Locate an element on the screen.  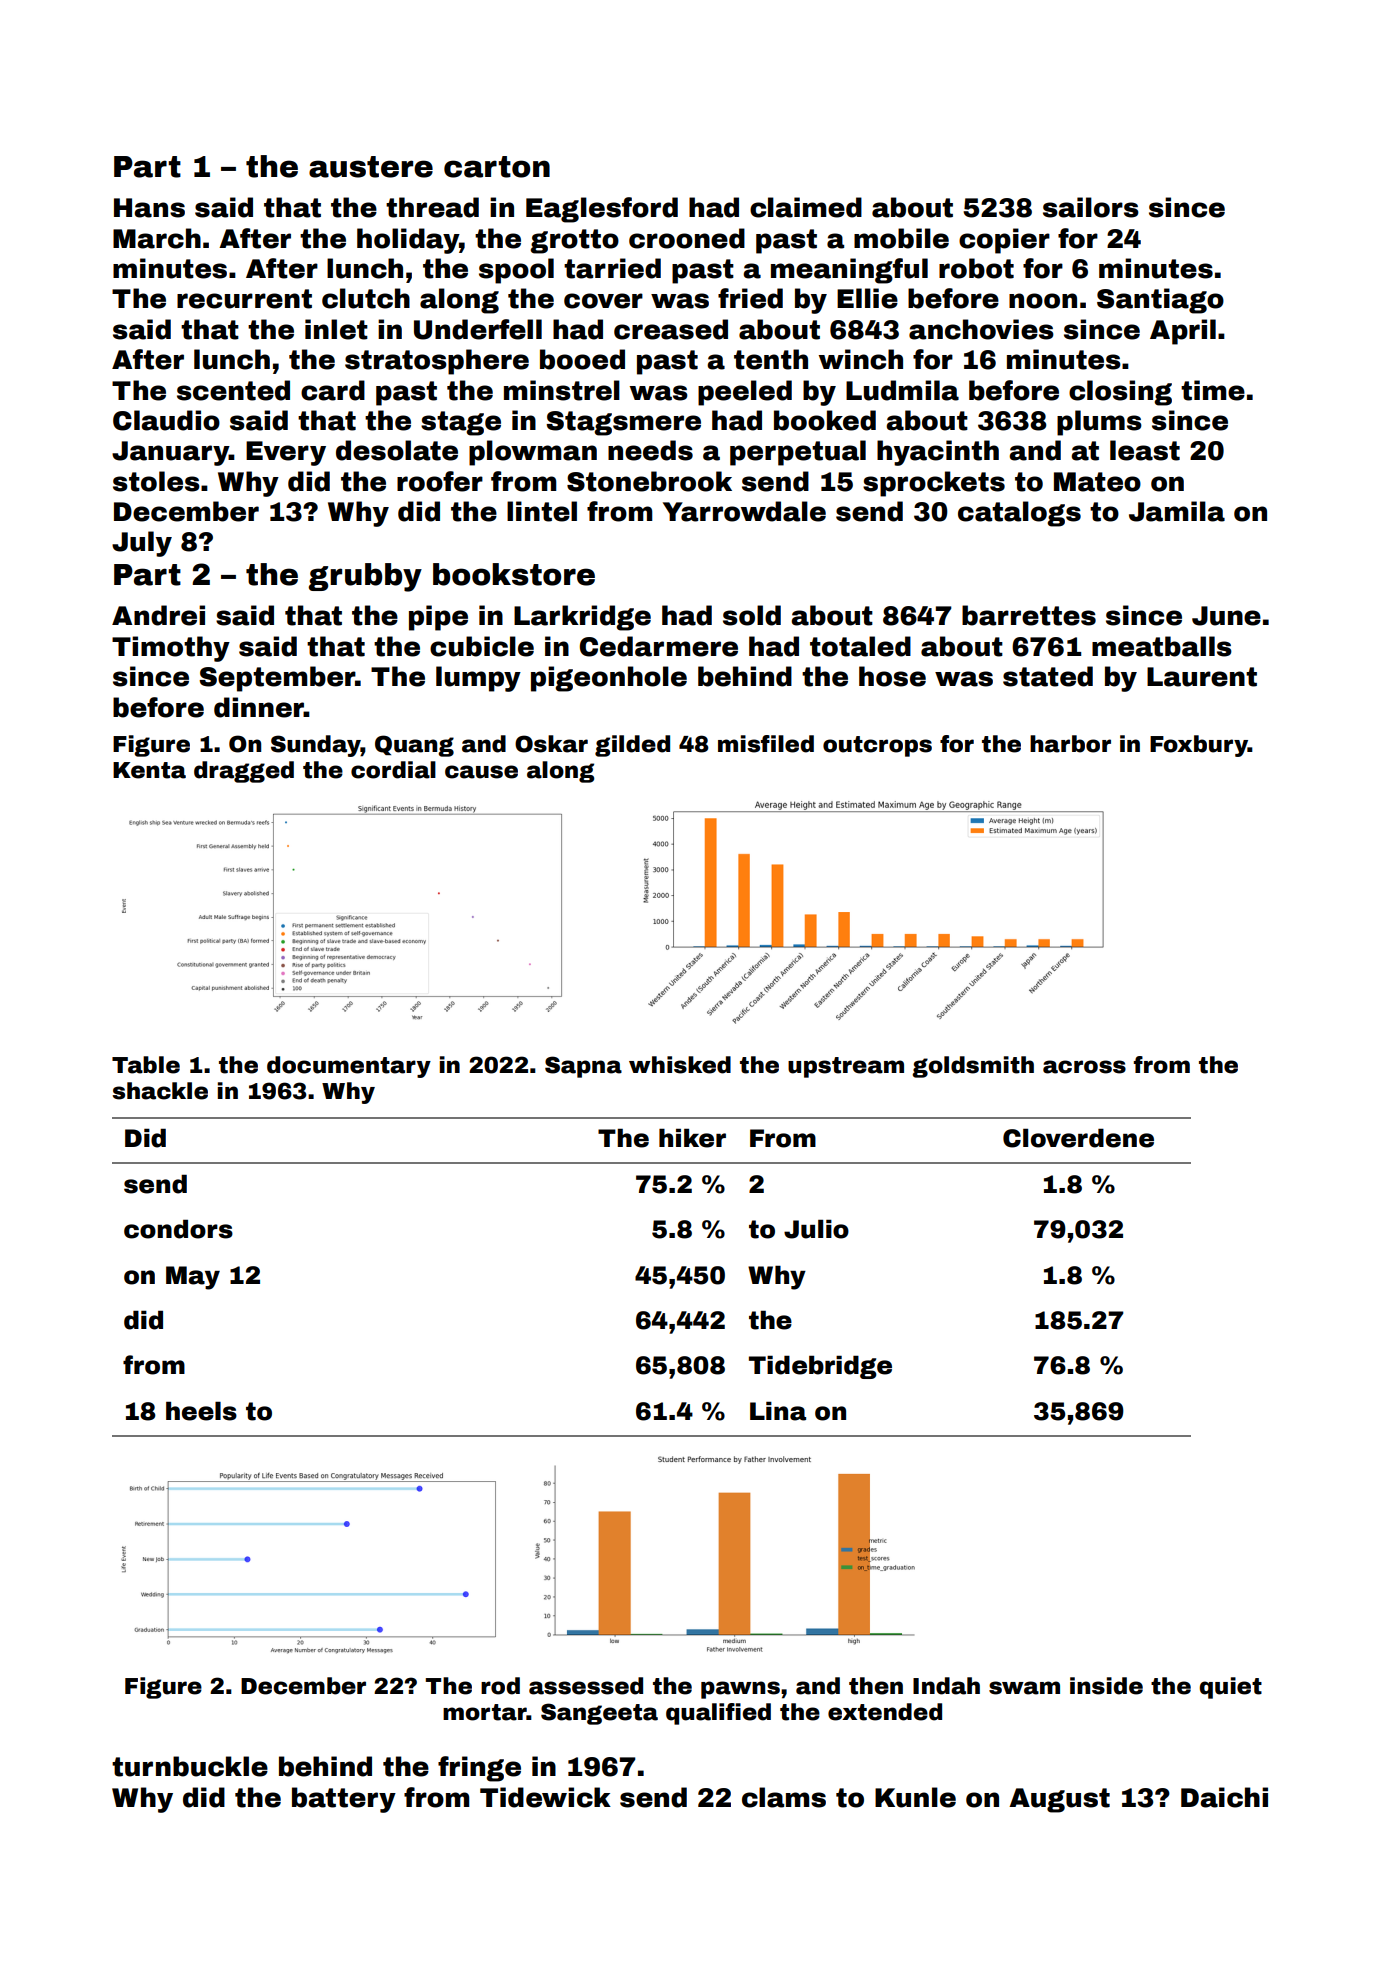
Kenta is located at coordinates (149, 770).
